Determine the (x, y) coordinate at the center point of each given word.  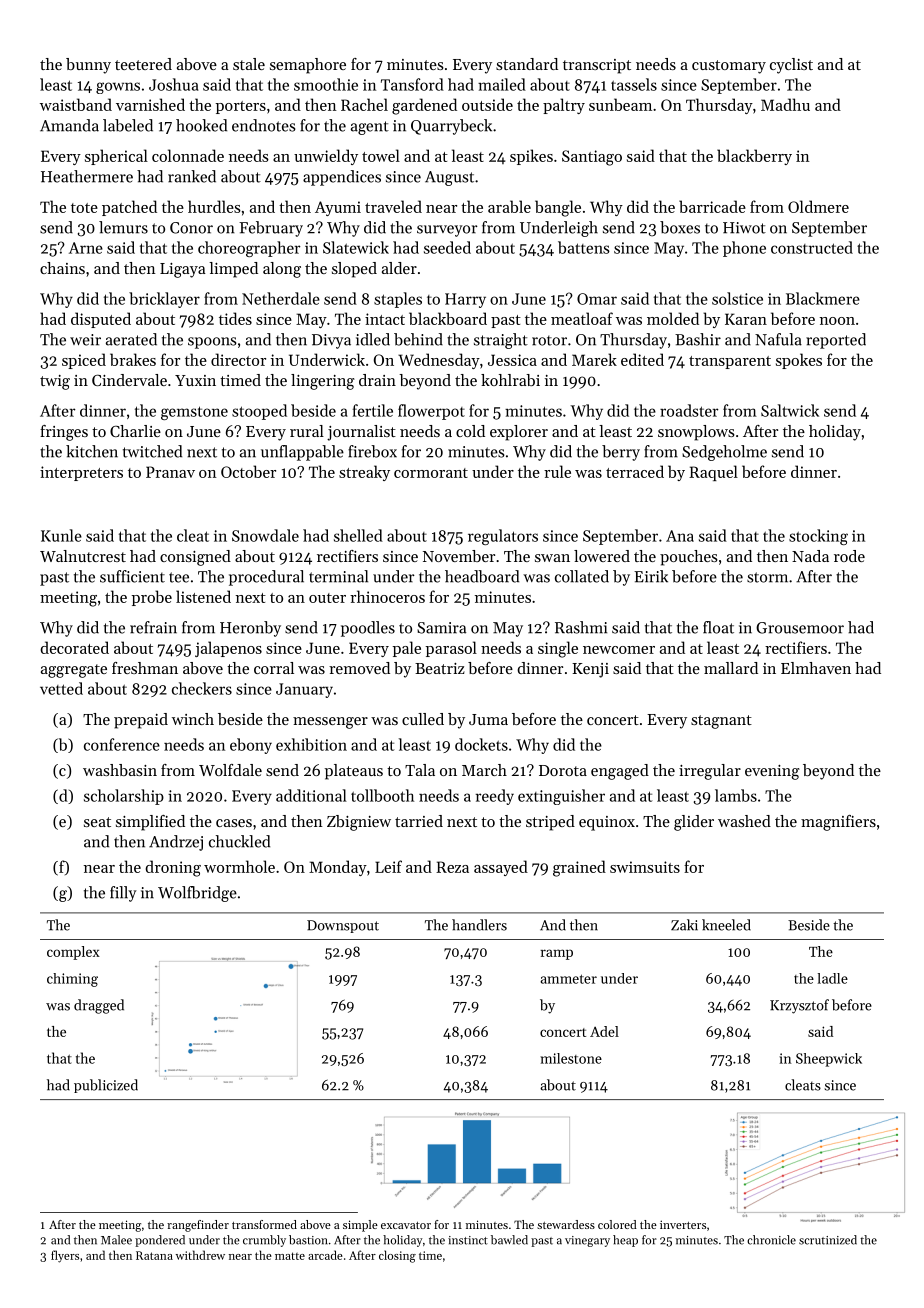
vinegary (587, 1241)
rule (557, 471)
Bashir (698, 339)
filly (123, 894)
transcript (597, 66)
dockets (481, 744)
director (238, 359)
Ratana (154, 1255)
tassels (634, 84)
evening (772, 772)
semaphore (308, 66)
